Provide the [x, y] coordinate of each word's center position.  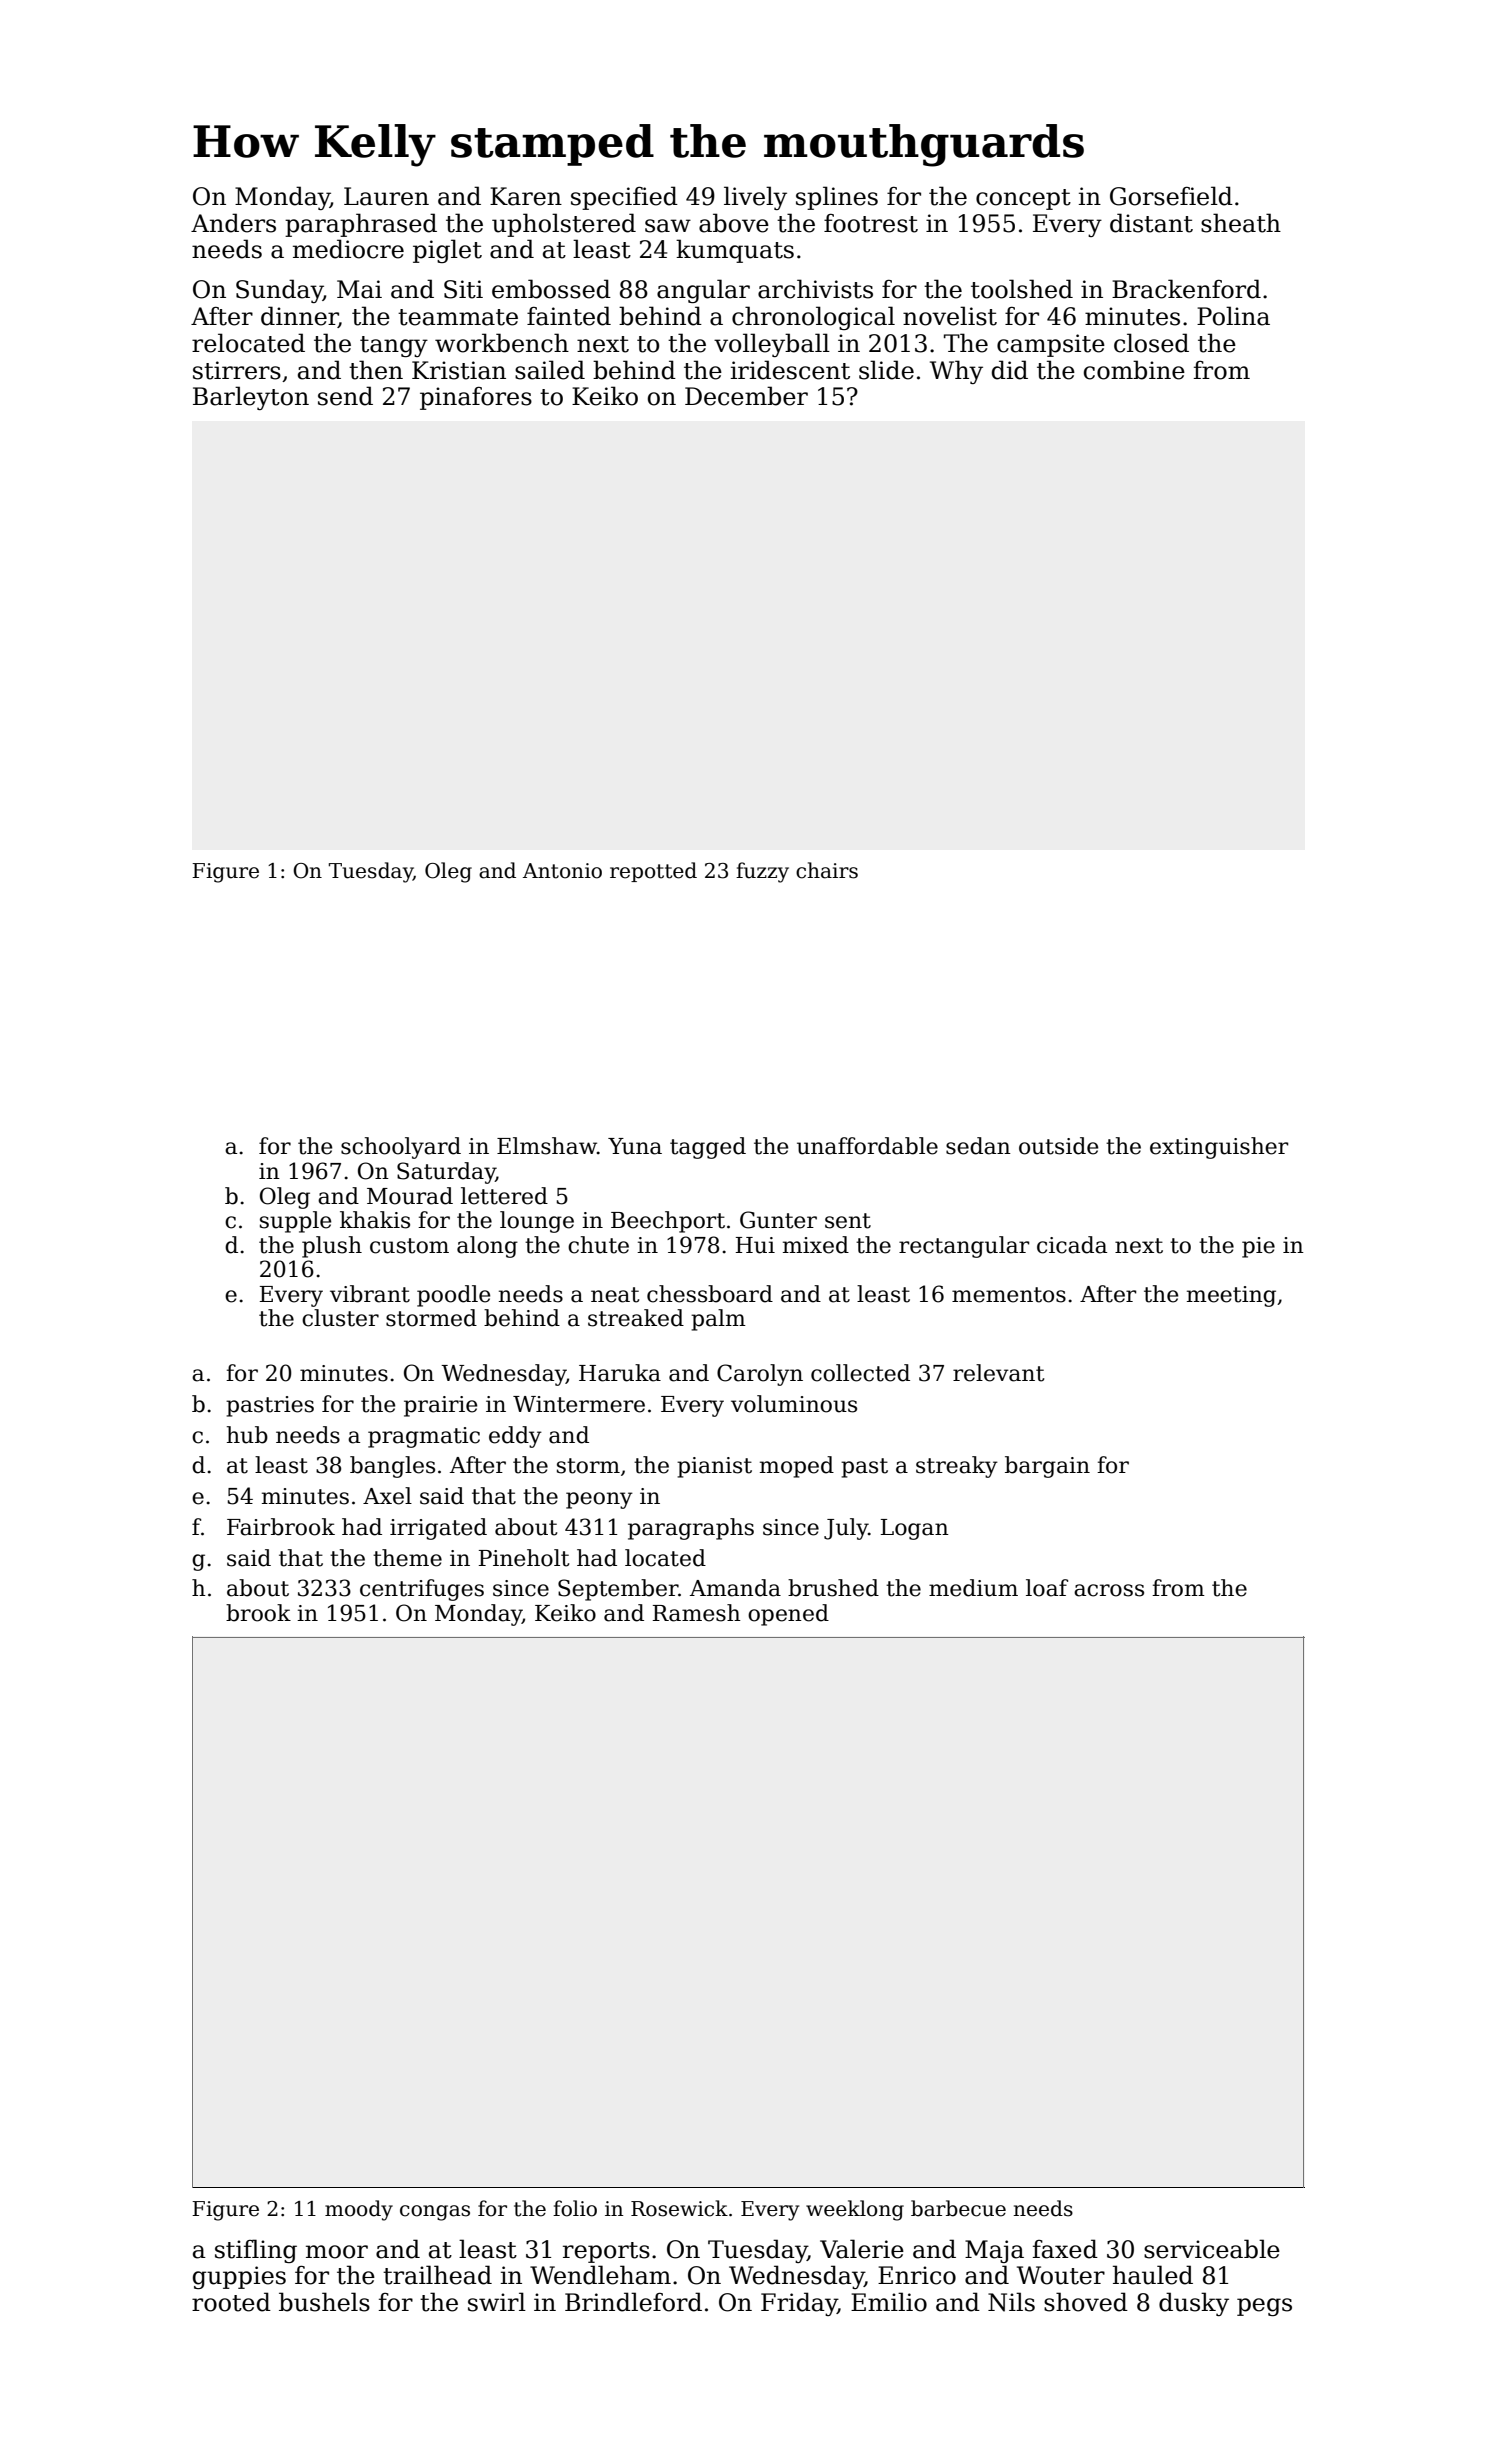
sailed [550, 370]
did [1010, 370]
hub [247, 1435]
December [746, 396]
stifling [256, 2251]
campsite [1051, 345]
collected [860, 1373]
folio [575, 2208]
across [1109, 1590]
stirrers [237, 370]
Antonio [562, 871]
